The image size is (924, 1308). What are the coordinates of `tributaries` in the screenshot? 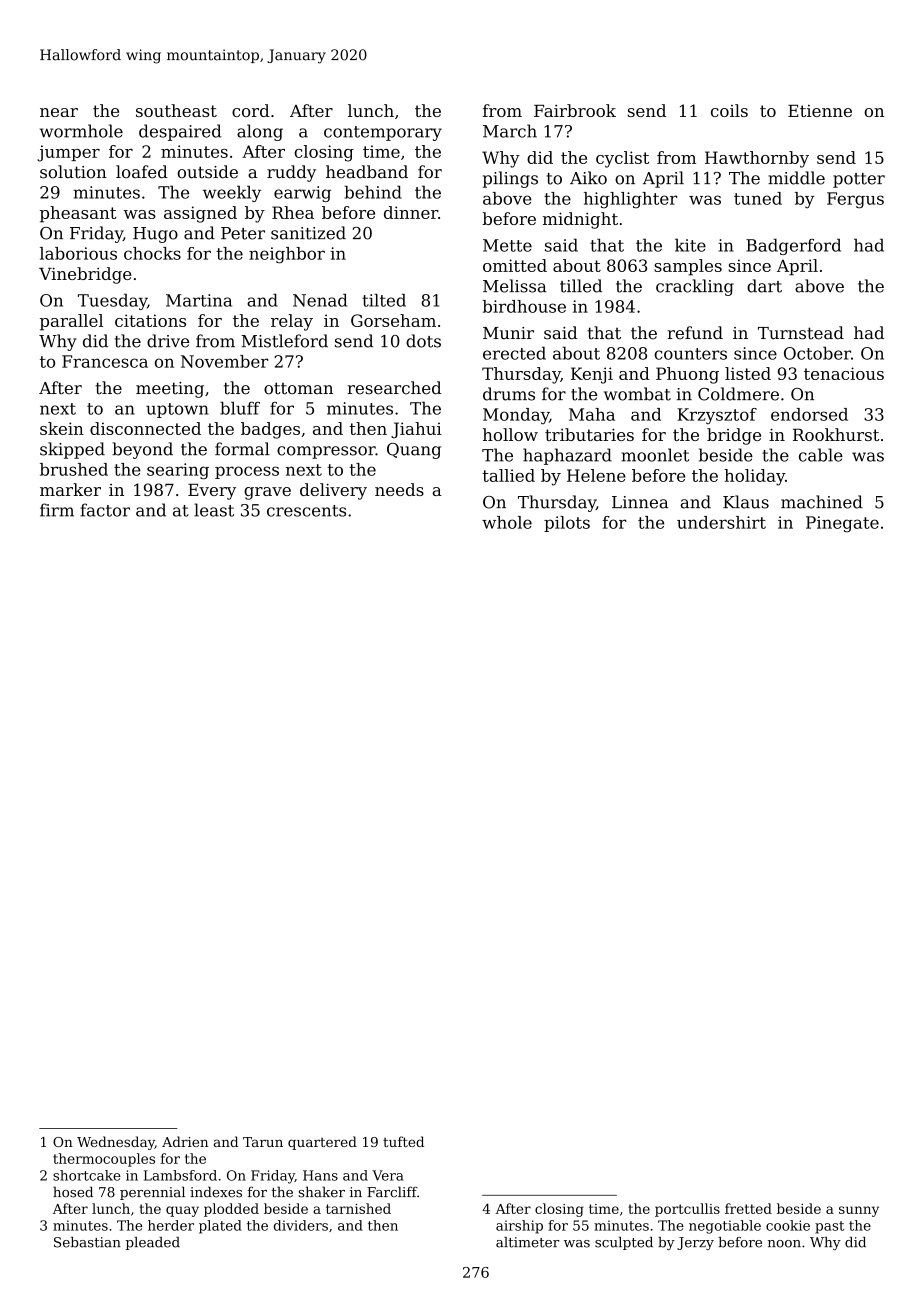 It's located at (589, 434).
